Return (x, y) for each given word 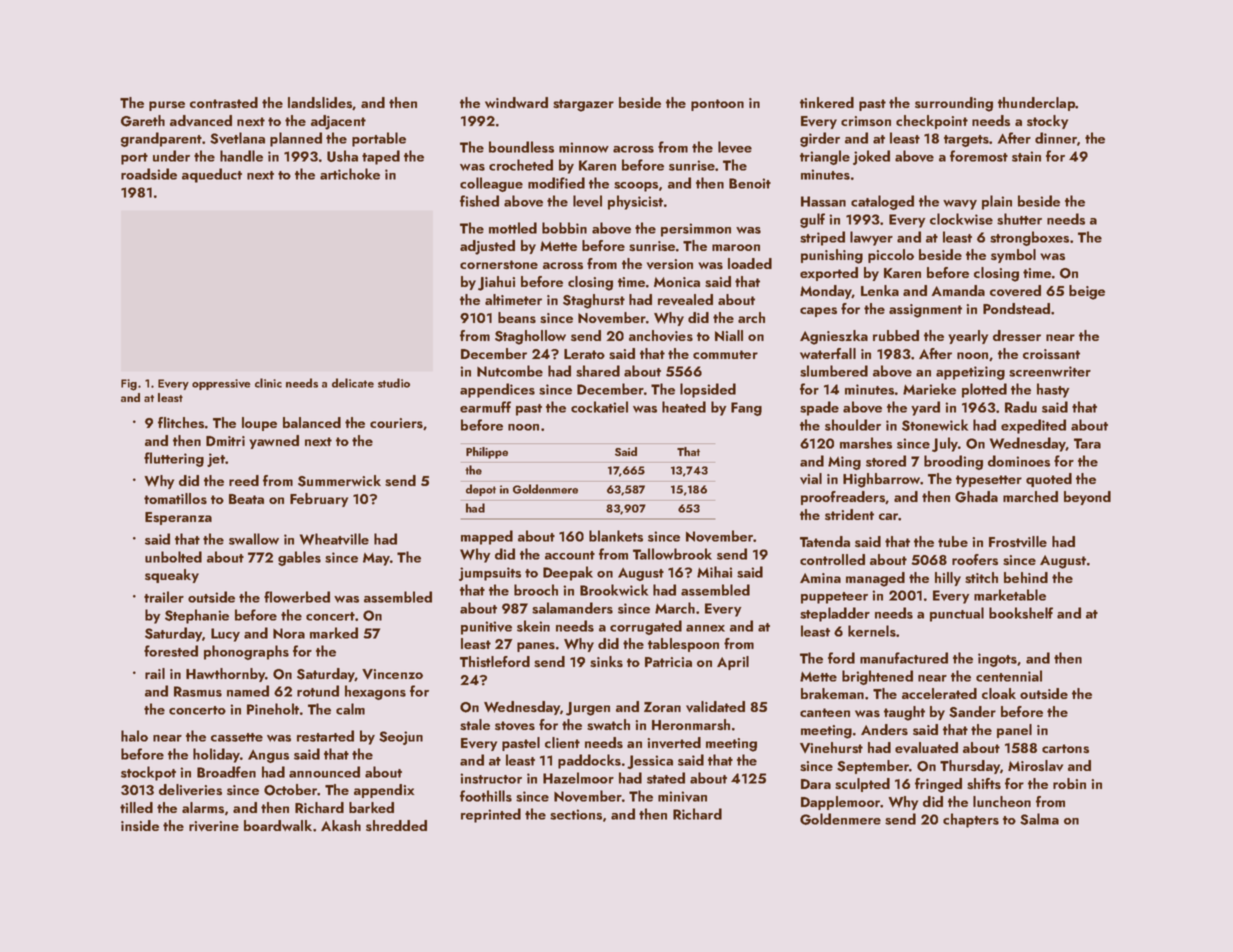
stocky (1047, 122)
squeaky (172, 576)
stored (886, 461)
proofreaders (843, 498)
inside (140, 826)
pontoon (717, 105)
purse (167, 106)
